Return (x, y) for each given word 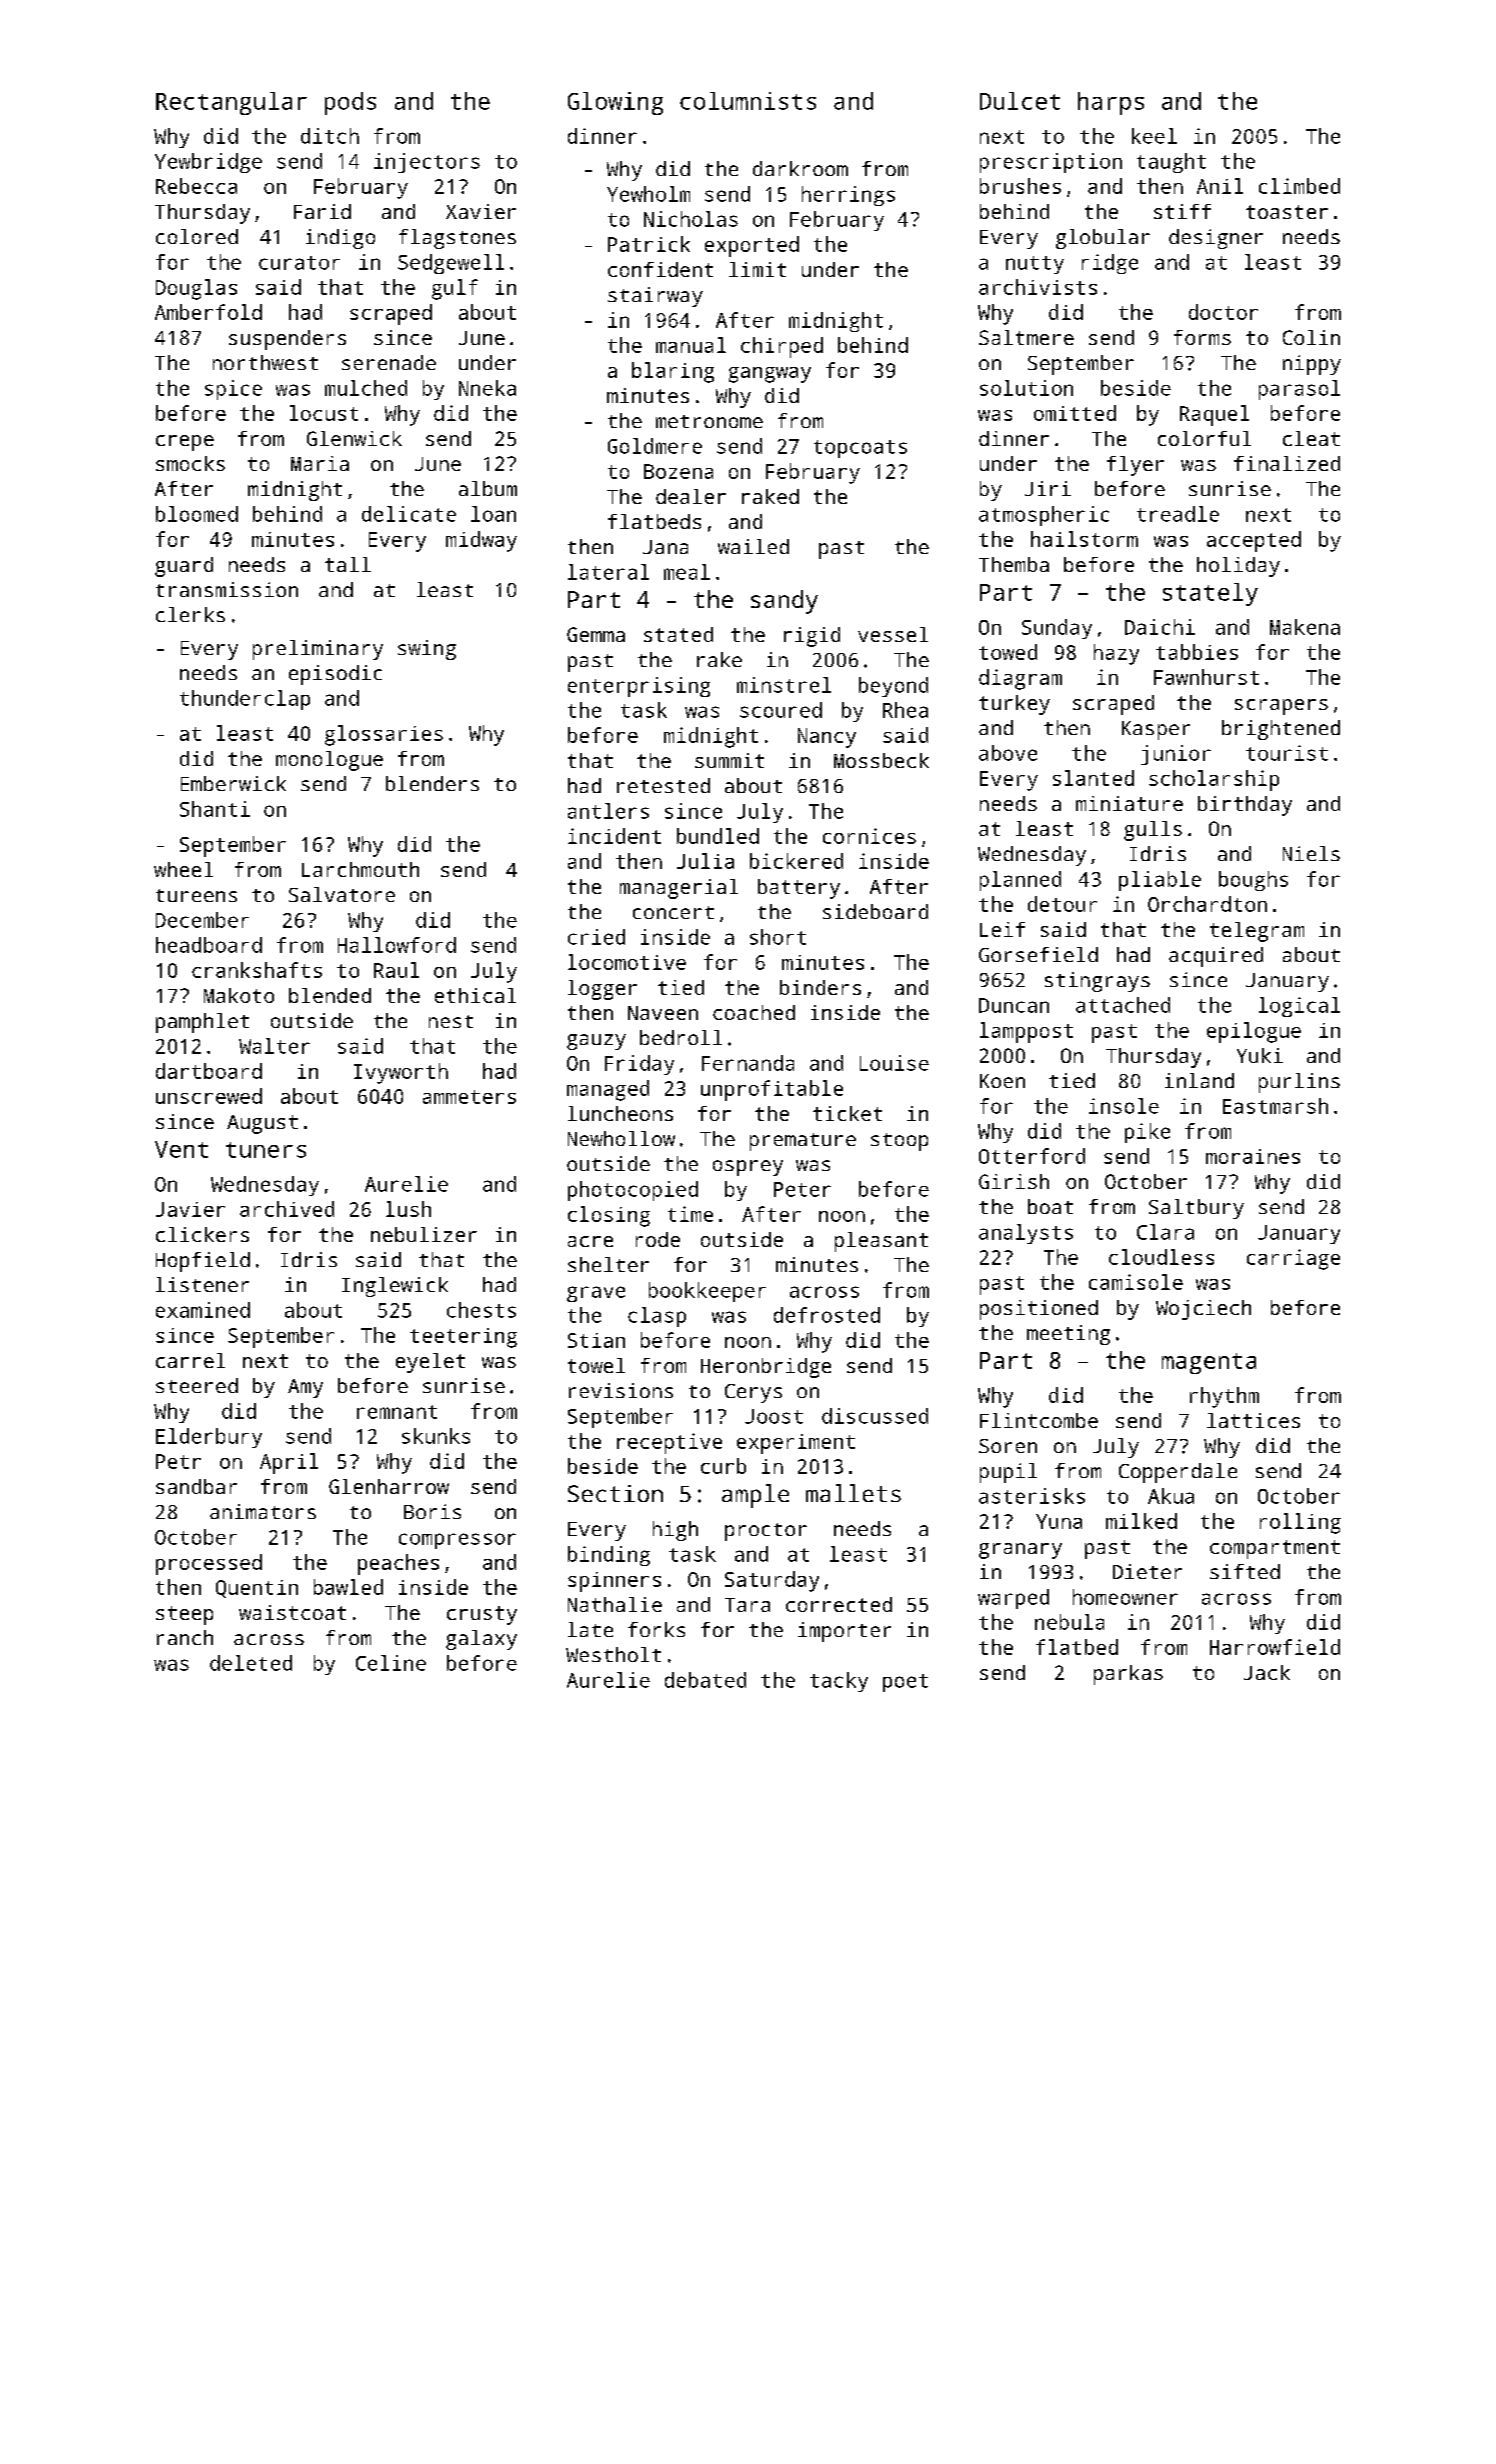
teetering (463, 1338)
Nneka (487, 388)
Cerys (753, 1393)
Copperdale (1178, 1473)
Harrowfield (1275, 1647)
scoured (781, 710)
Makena (1305, 627)
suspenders (287, 340)
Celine (391, 1663)
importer (844, 1632)
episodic (335, 675)
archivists (1038, 287)
